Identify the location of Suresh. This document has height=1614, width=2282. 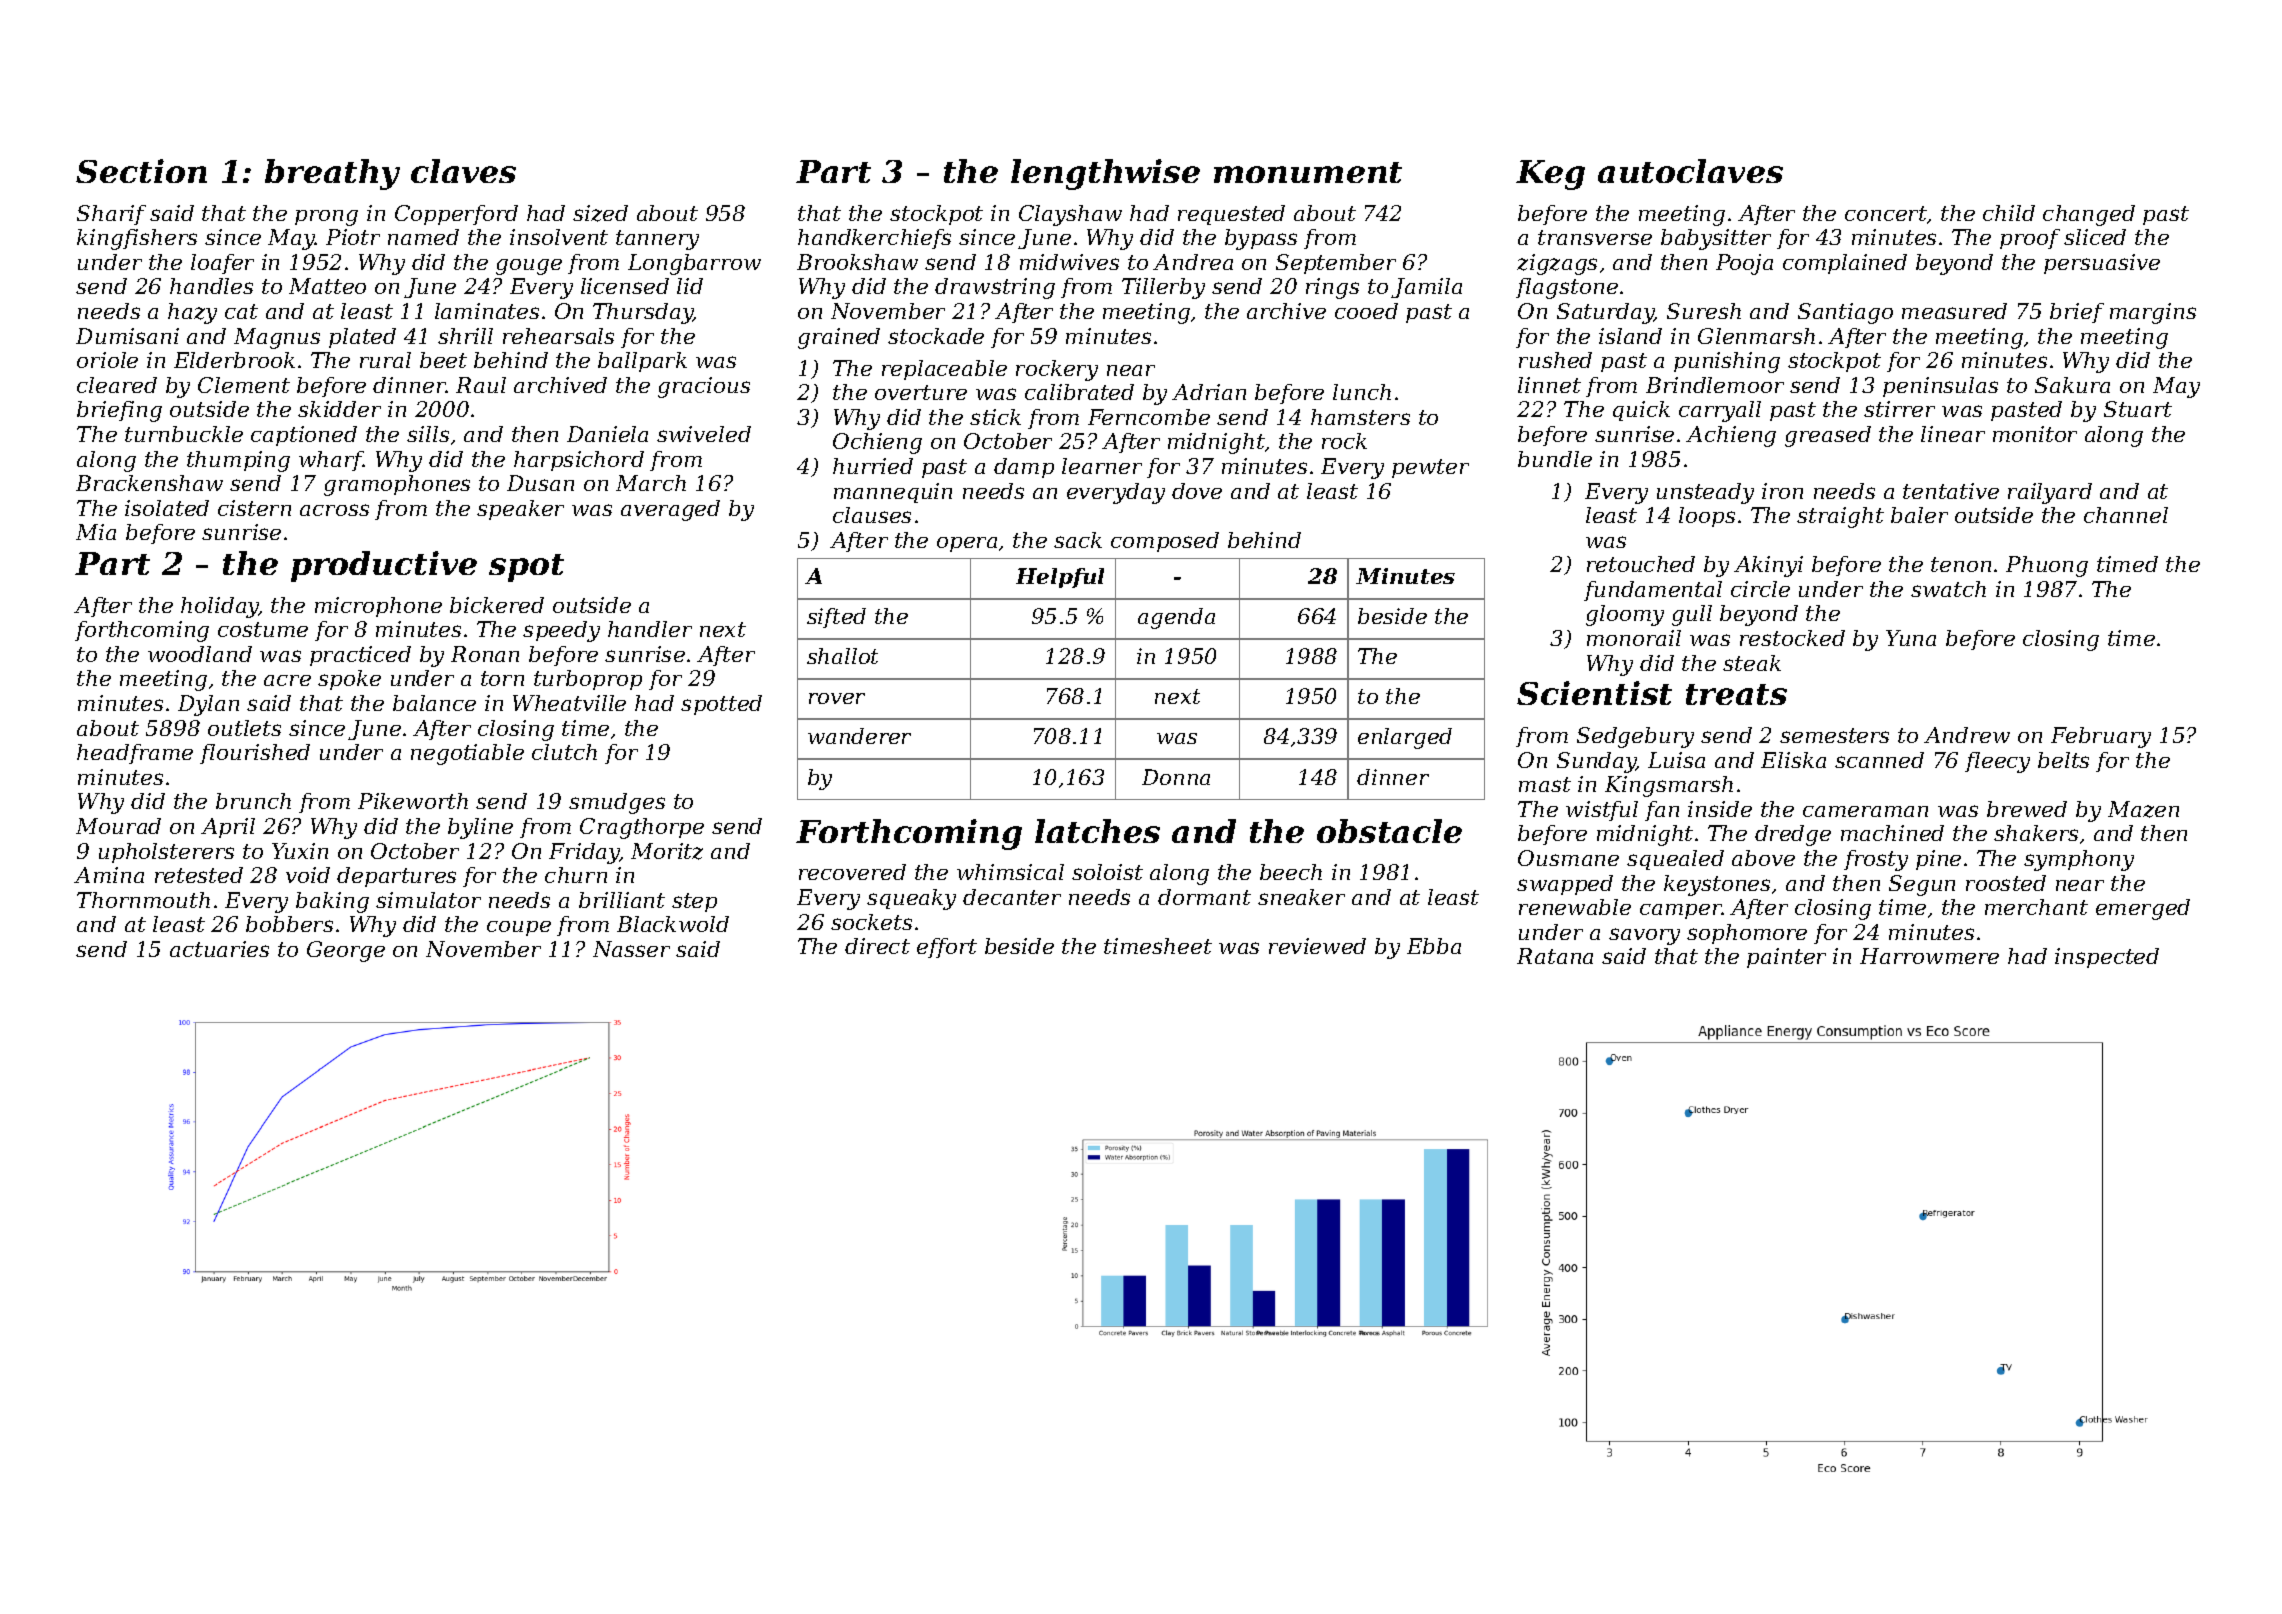
(1704, 311).
